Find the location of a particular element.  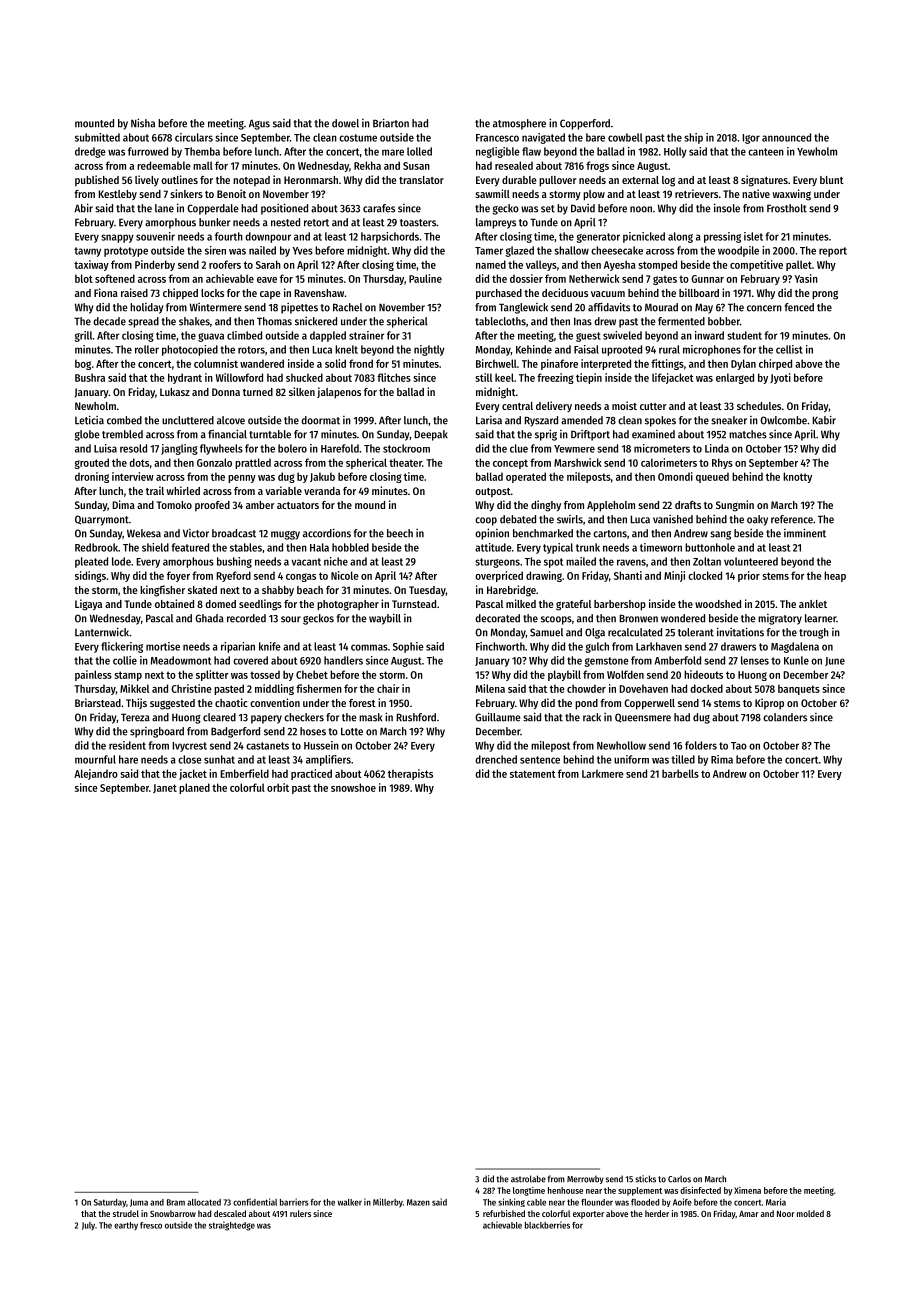

Jakub is located at coordinates (322, 477).
